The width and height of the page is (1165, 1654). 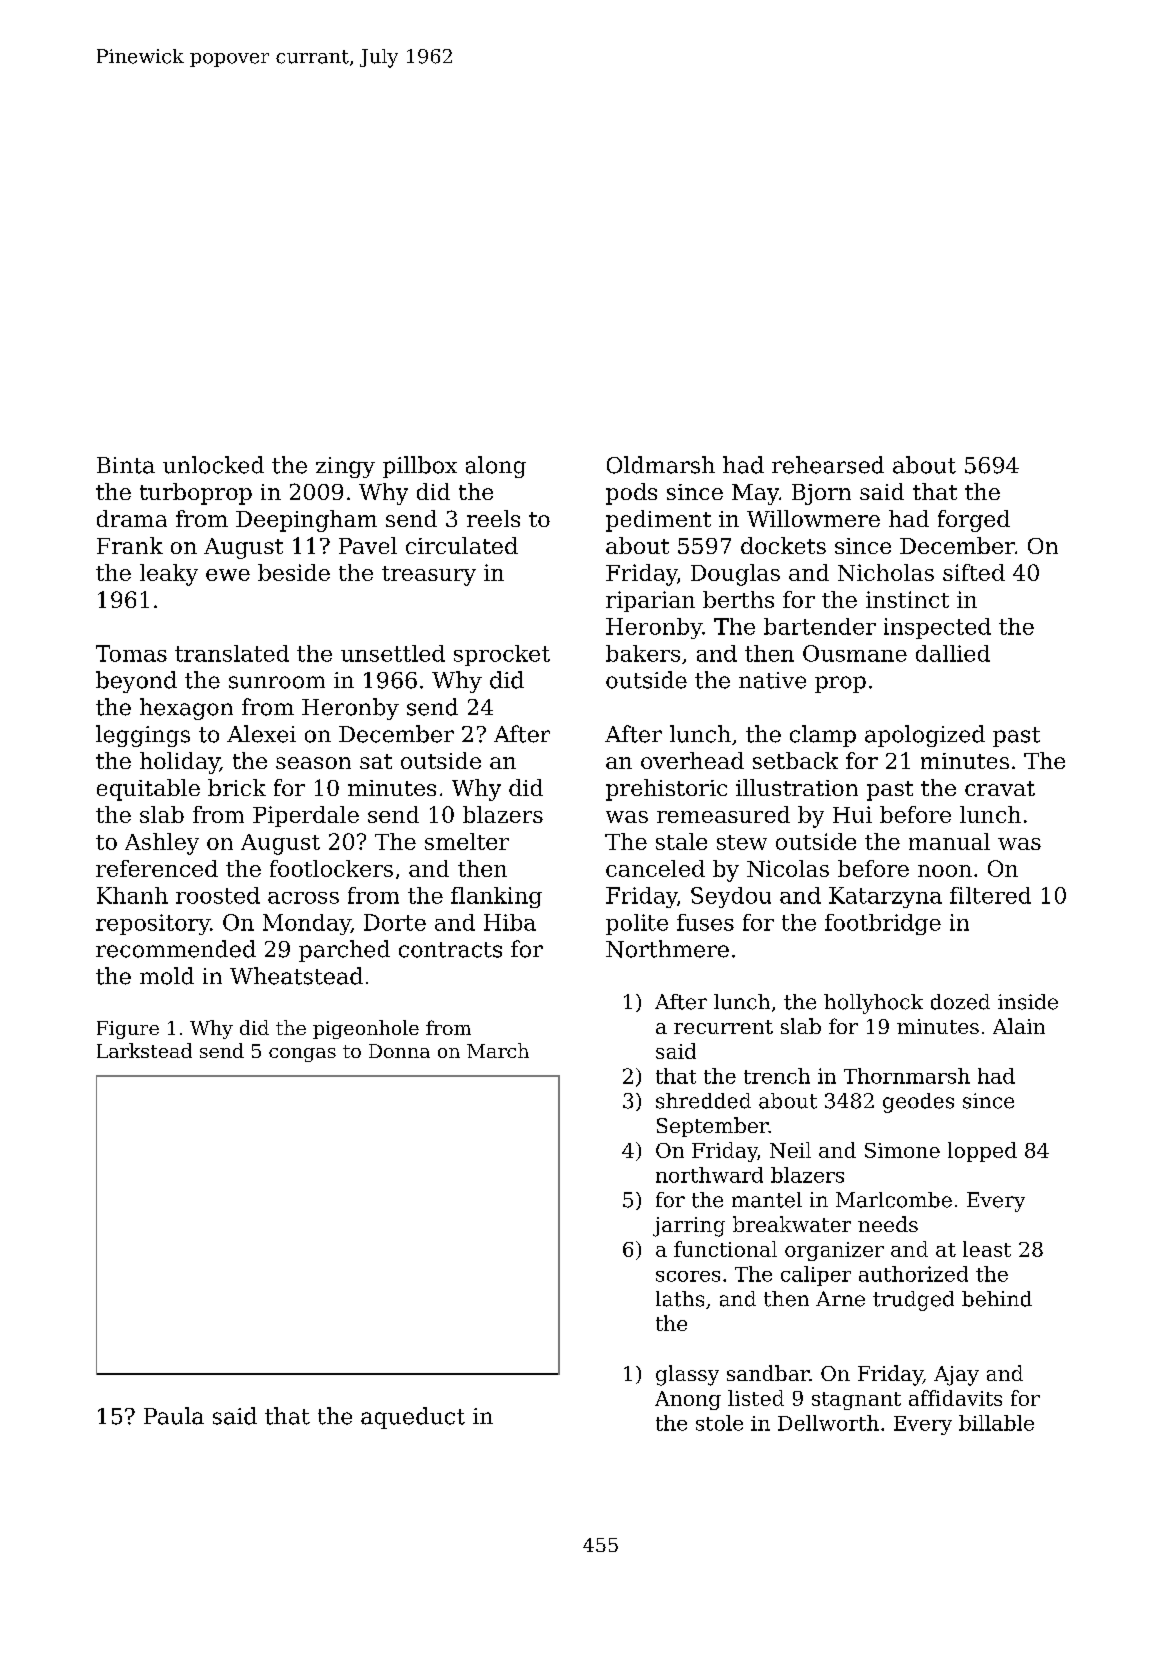 I want to click on fuses, so click(x=705, y=922).
